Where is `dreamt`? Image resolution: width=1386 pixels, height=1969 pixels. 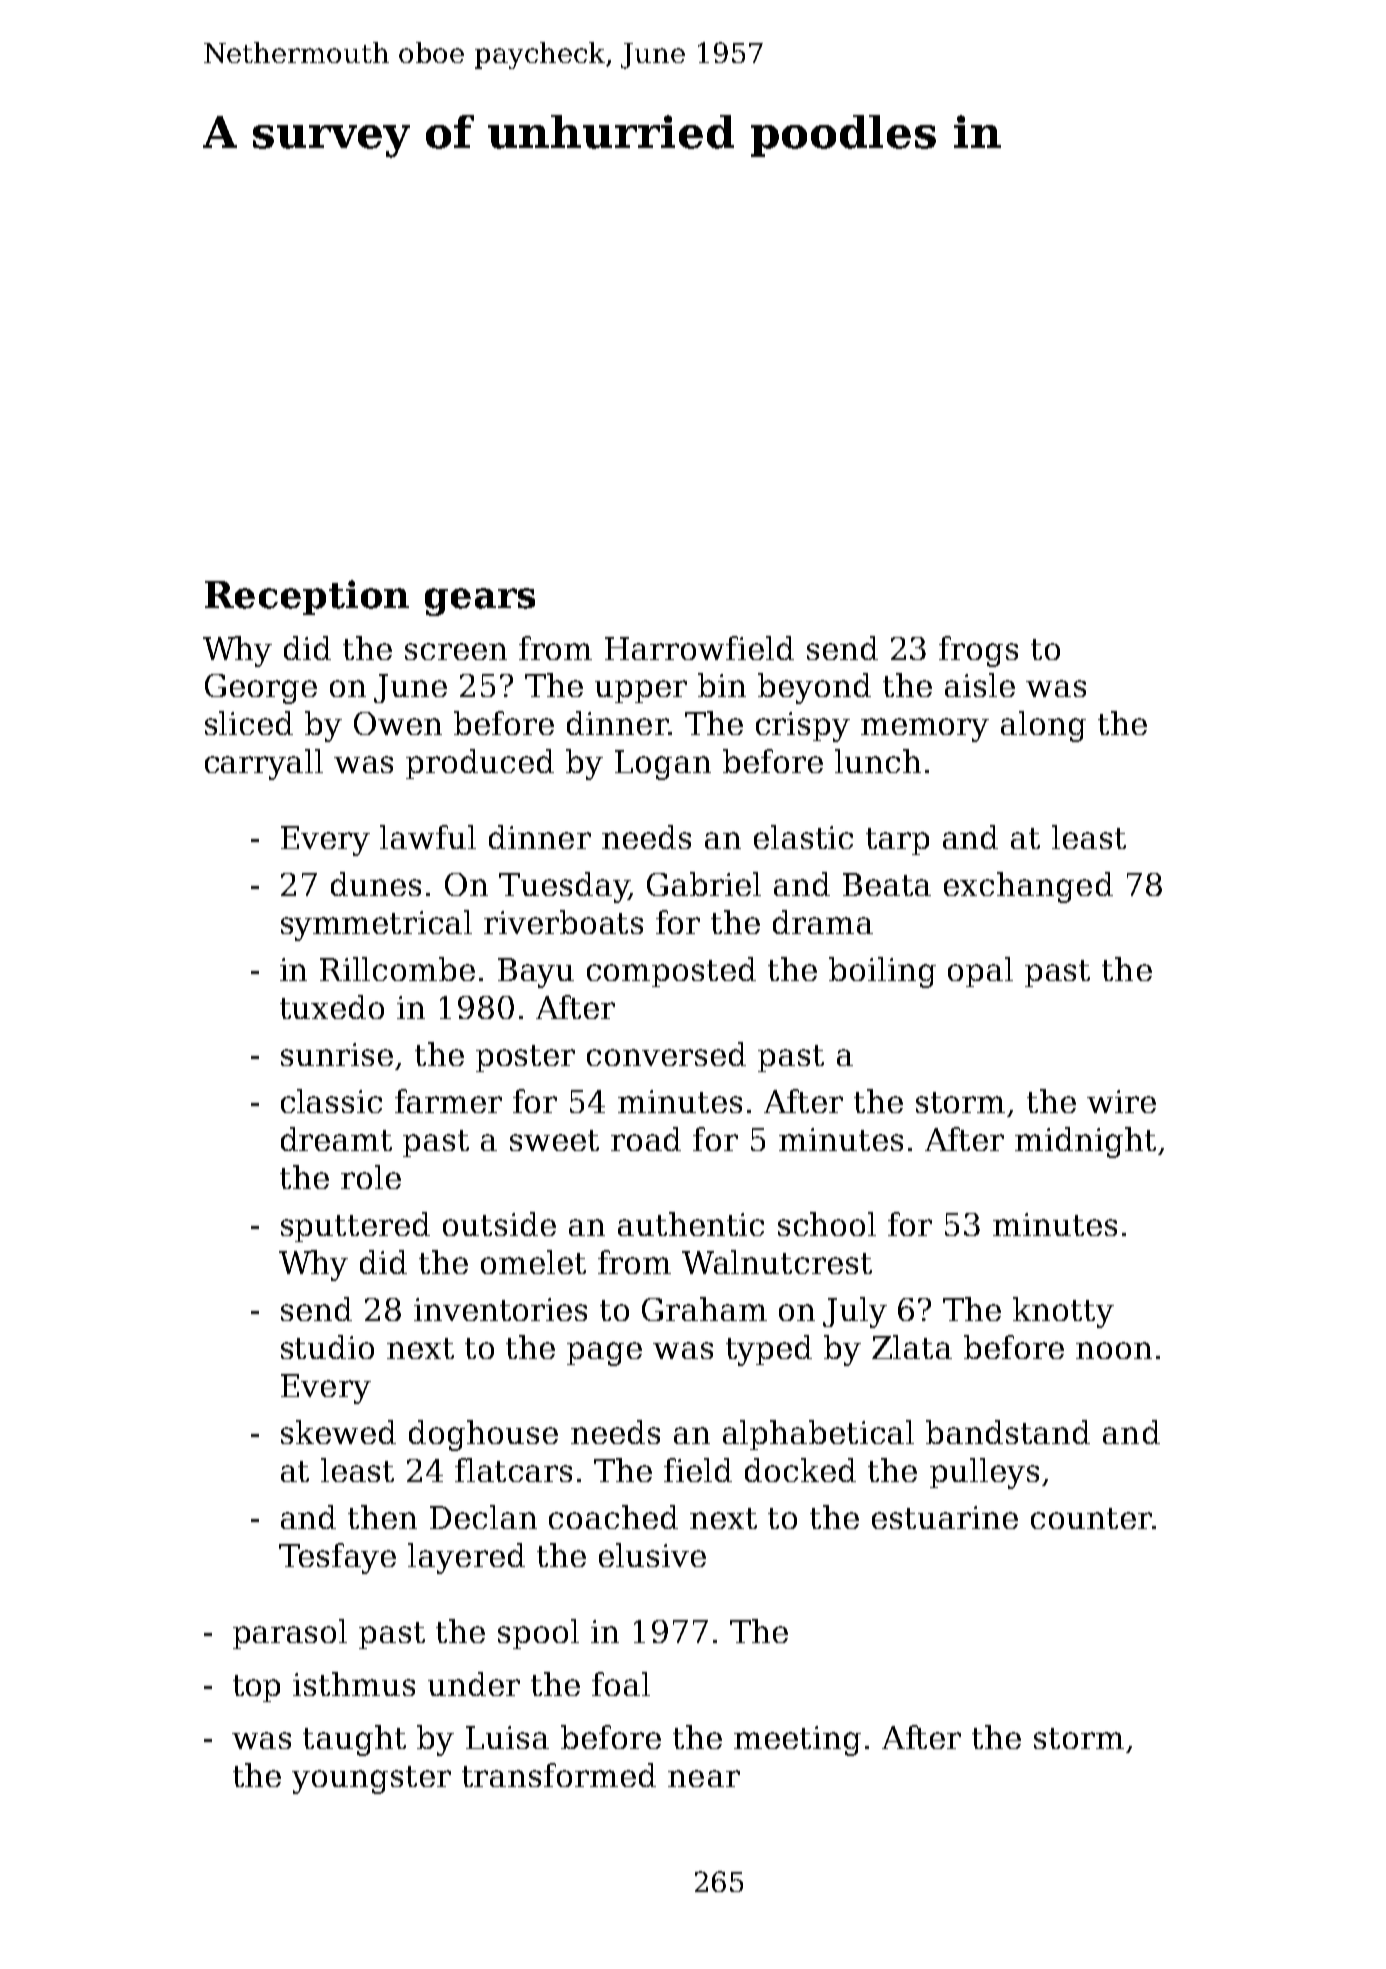 dreamt is located at coordinates (336, 1139).
